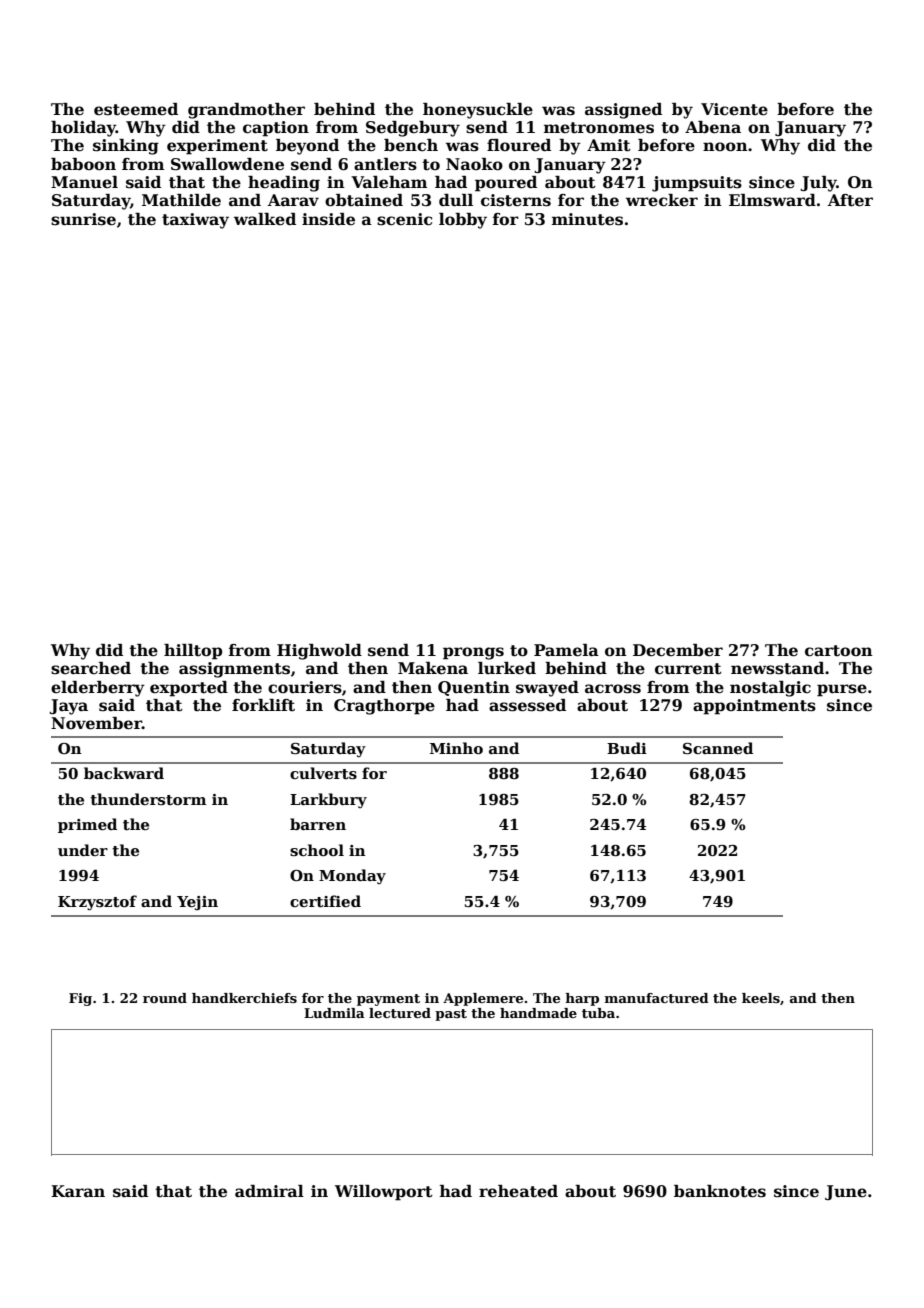 This screenshot has height=1308, width=924. Describe the element at coordinates (78, 1191) in the screenshot. I see `Karan` at that location.
